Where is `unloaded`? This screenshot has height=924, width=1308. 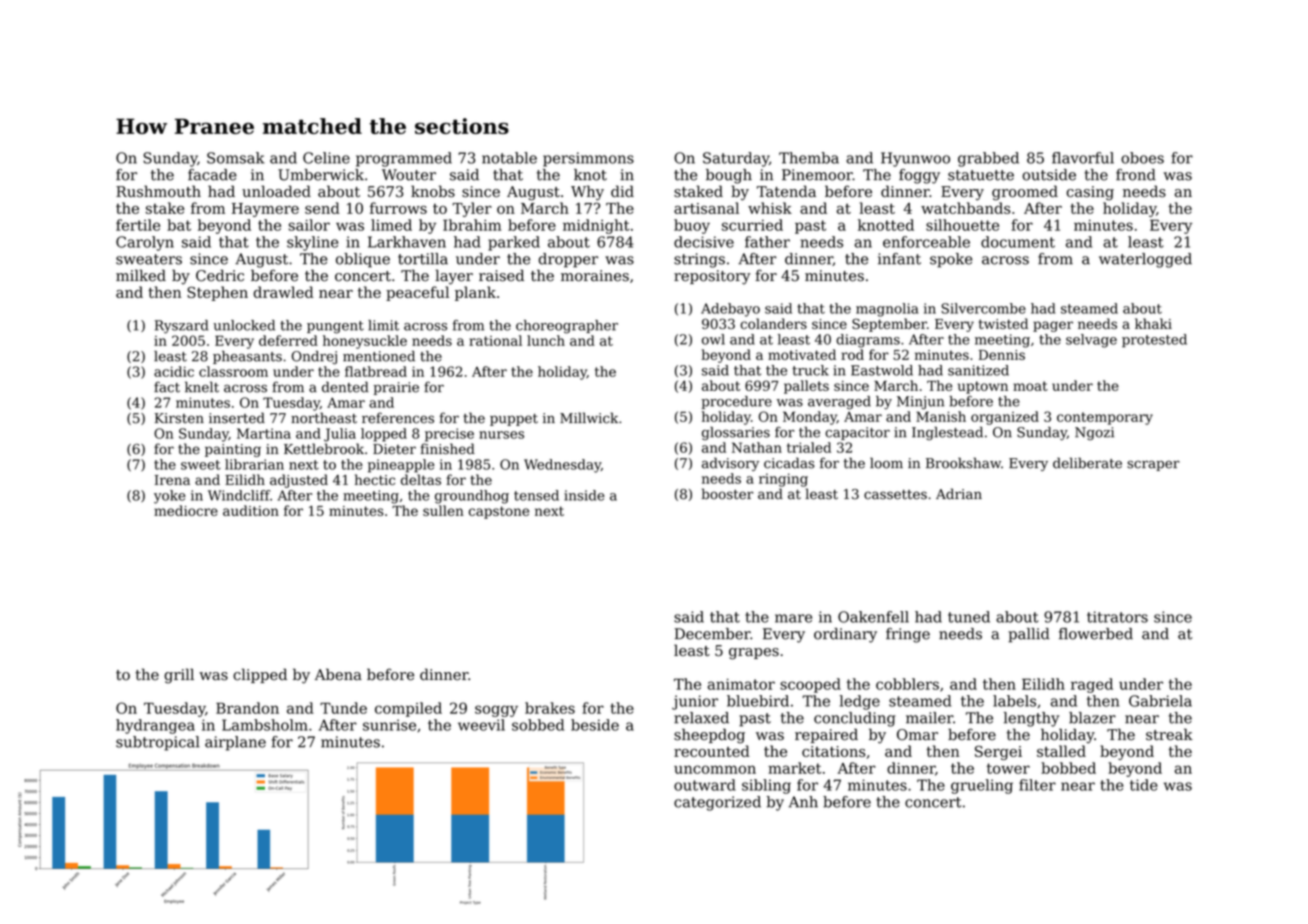 unloaded is located at coordinates (276, 191).
